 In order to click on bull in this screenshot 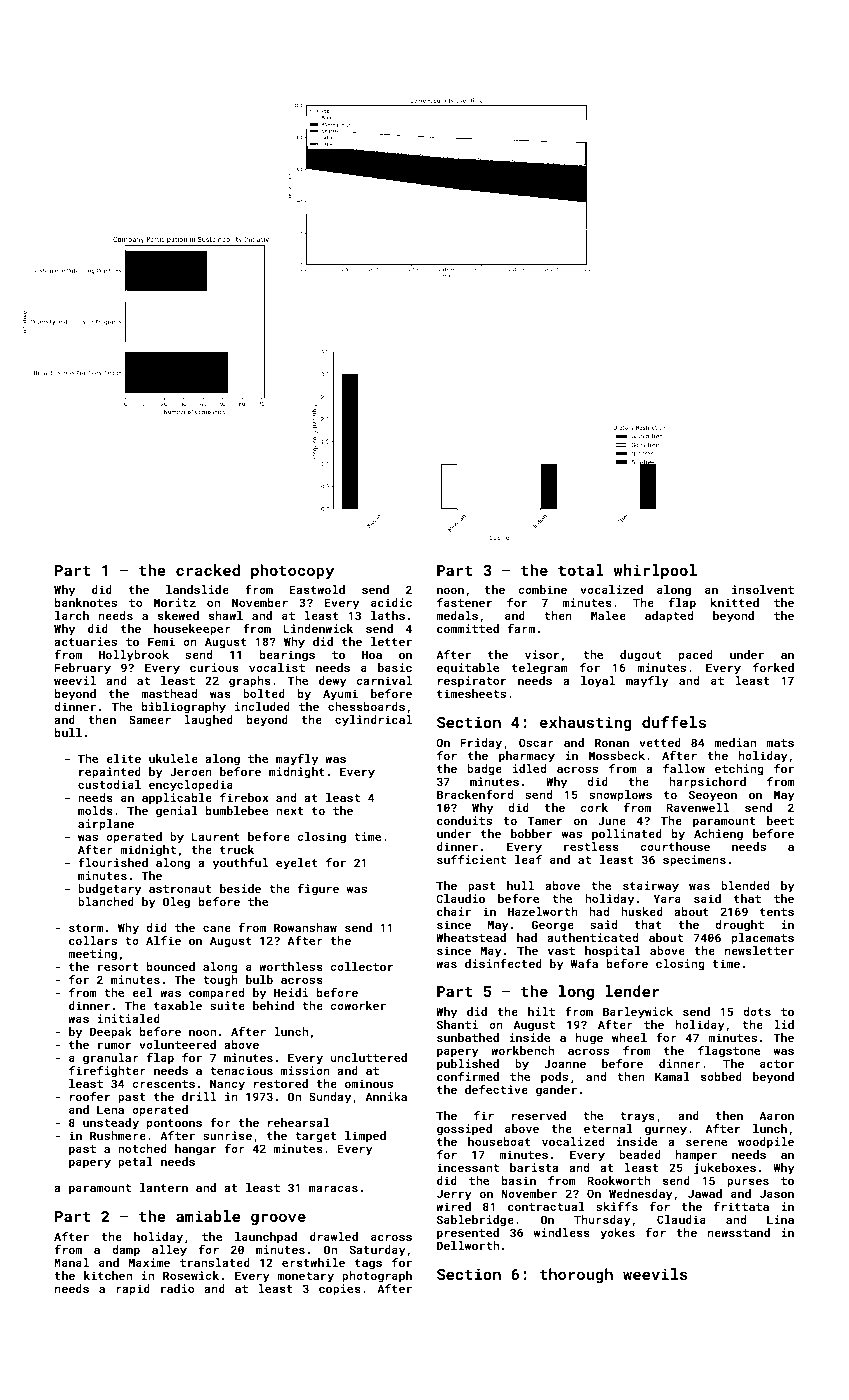, I will do `click(68, 732)`.
